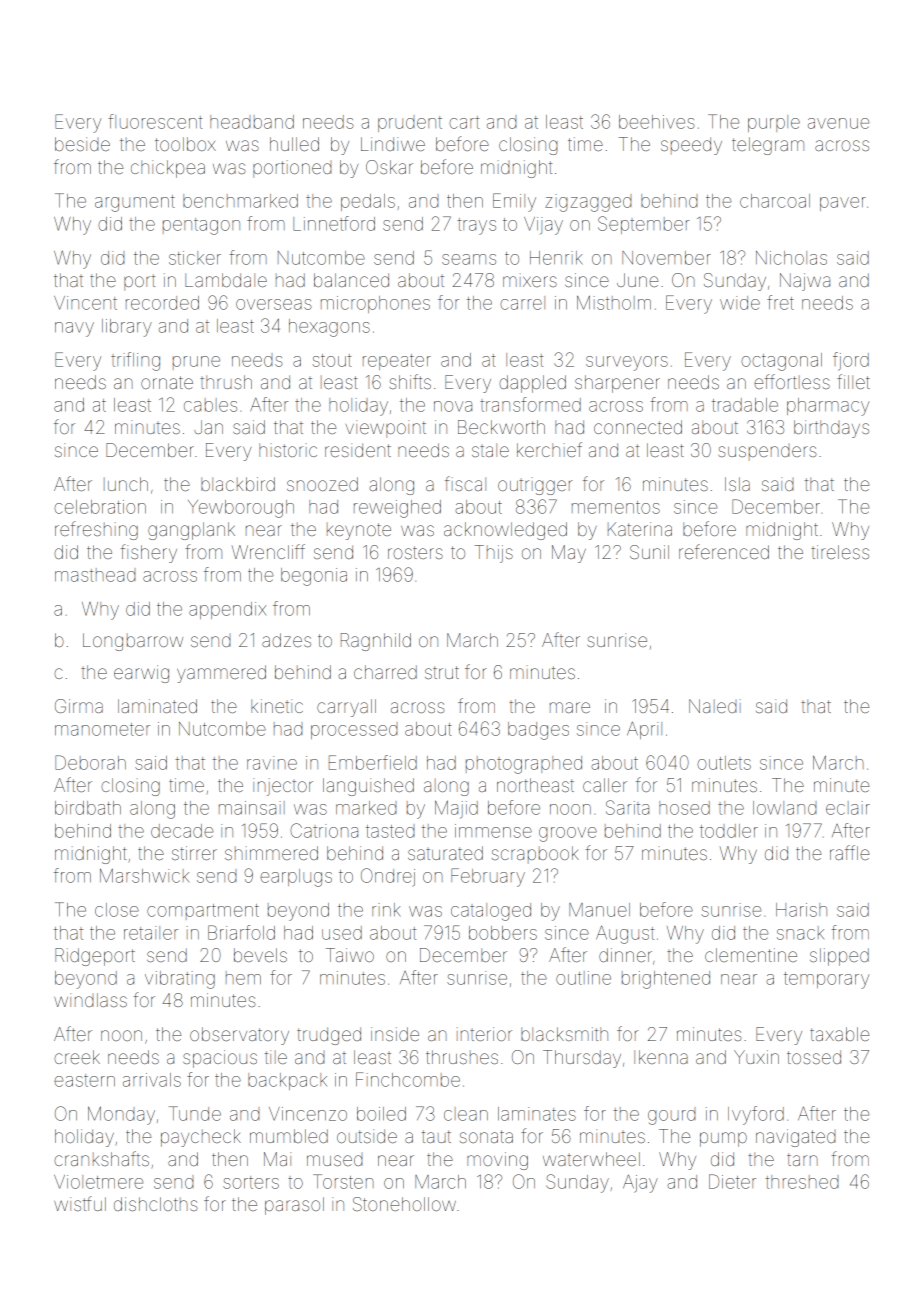 The image size is (924, 1308). Describe the element at coordinates (95, 575) in the screenshot. I see `masthead` at that location.
